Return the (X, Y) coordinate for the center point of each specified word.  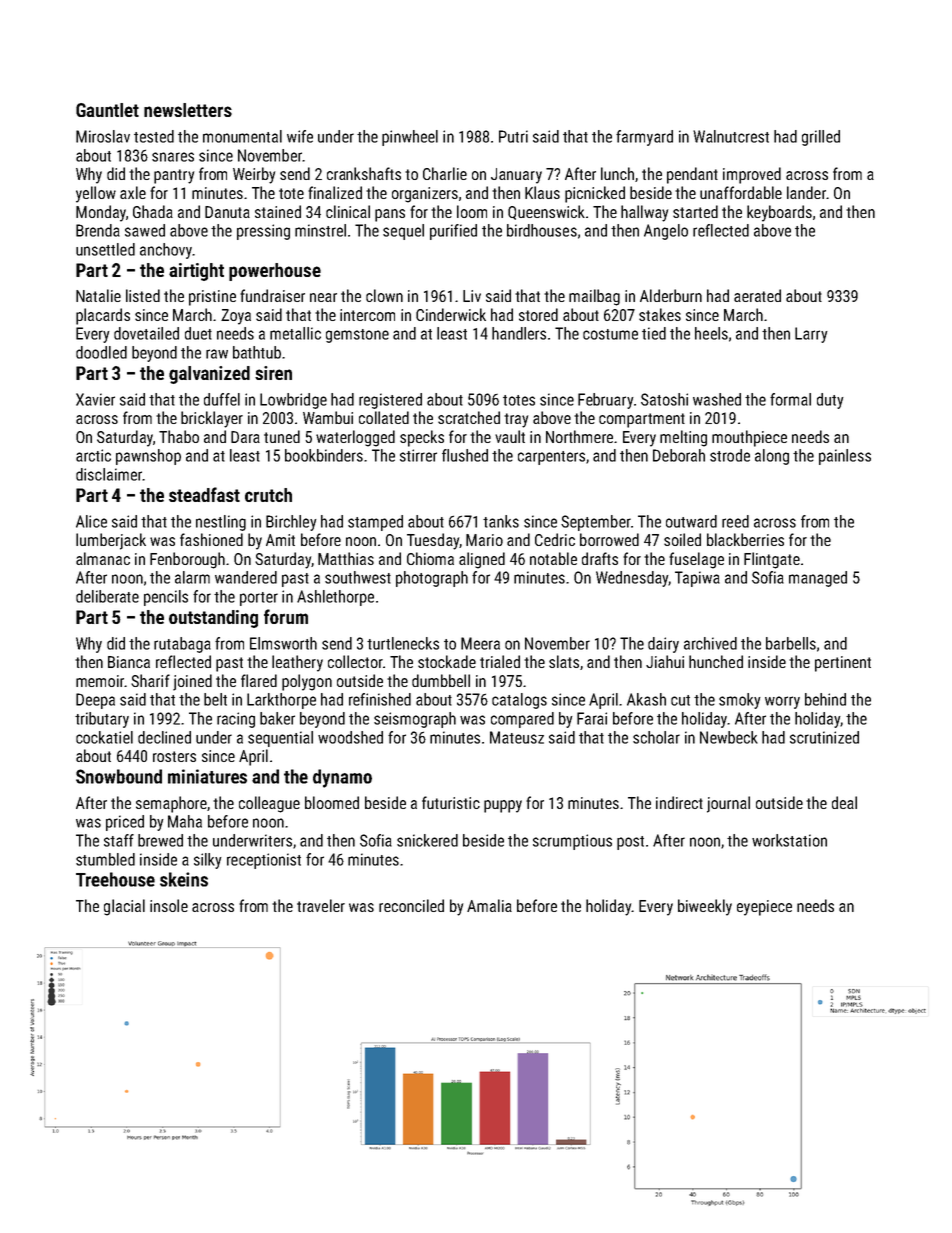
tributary (102, 720)
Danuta (227, 212)
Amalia (489, 905)
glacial (124, 907)
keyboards (779, 213)
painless (845, 457)
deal (844, 802)
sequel (403, 232)
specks (422, 438)
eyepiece (764, 908)
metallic (295, 333)
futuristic (451, 802)
